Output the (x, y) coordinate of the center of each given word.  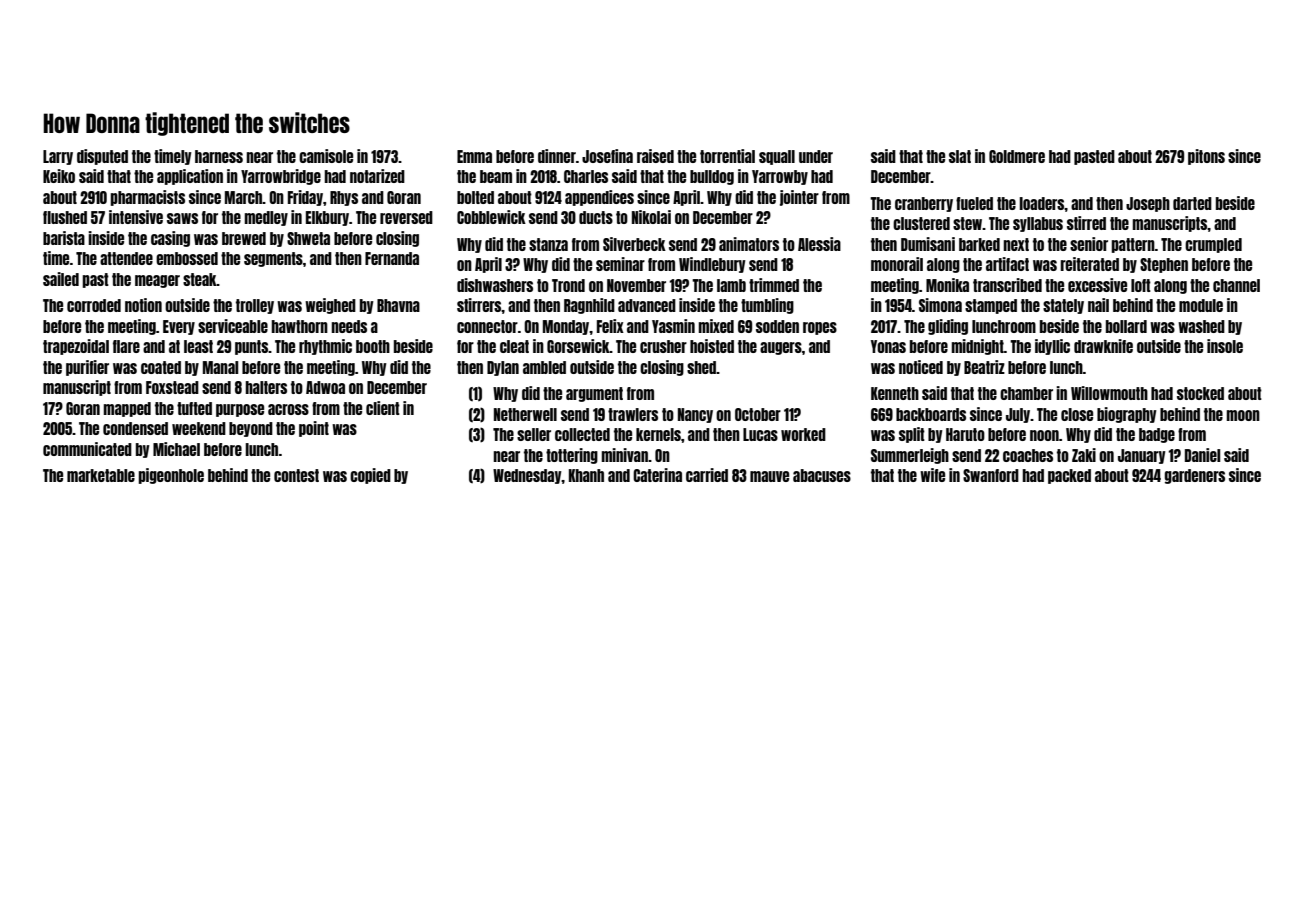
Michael (176, 449)
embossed (187, 258)
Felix (610, 326)
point (314, 429)
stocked (1200, 393)
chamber (1026, 393)
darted (1192, 203)
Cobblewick (491, 217)
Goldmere (1017, 156)
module (1201, 305)
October (758, 414)
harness (219, 156)
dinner (557, 156)
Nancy (695, 415)
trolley (255, 306)
